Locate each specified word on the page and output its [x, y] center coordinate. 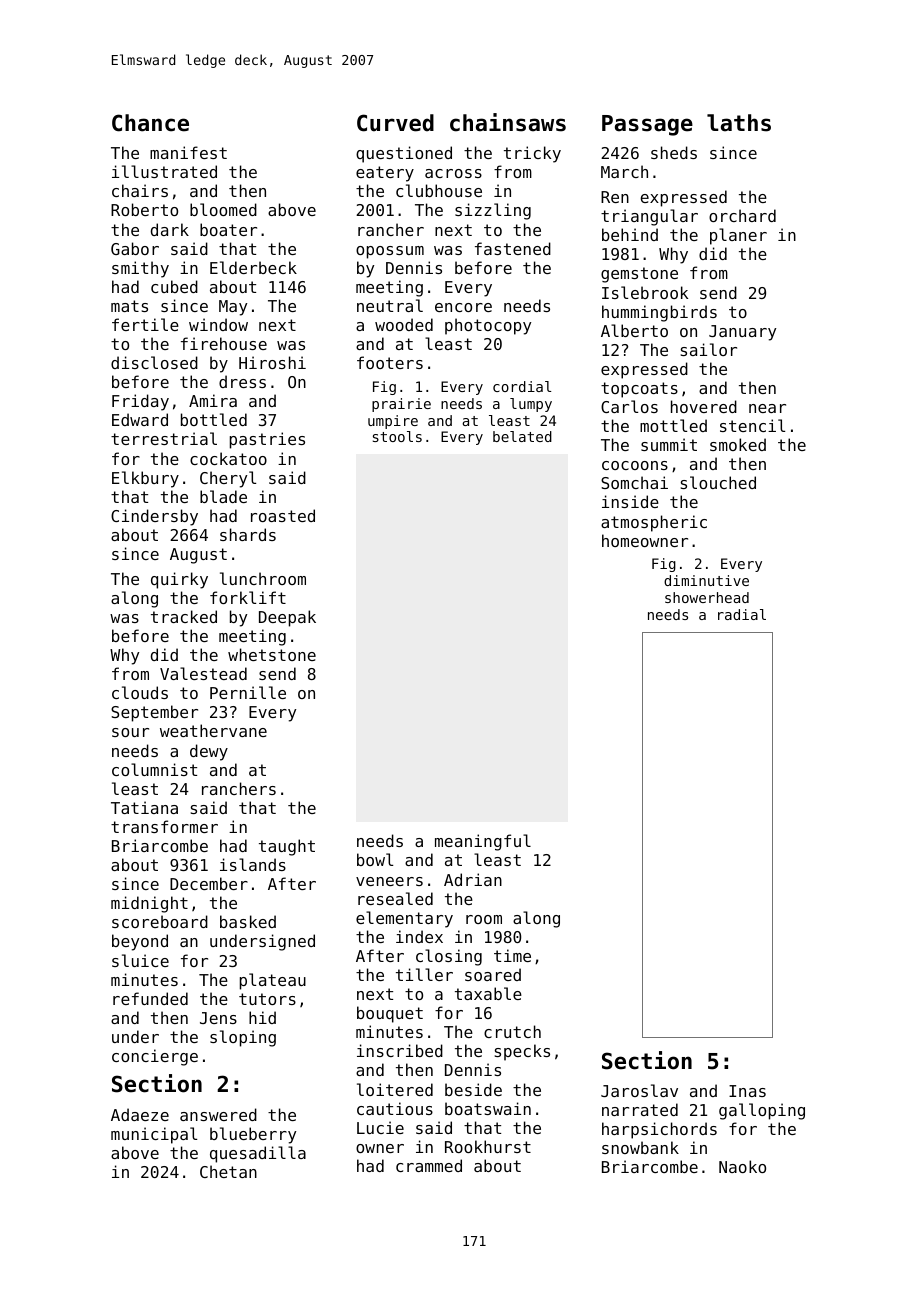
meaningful [483, 842]
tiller [424, 974]
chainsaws [508, 122]
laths [739, 123]
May [233, 308]
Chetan [228, 1171]
